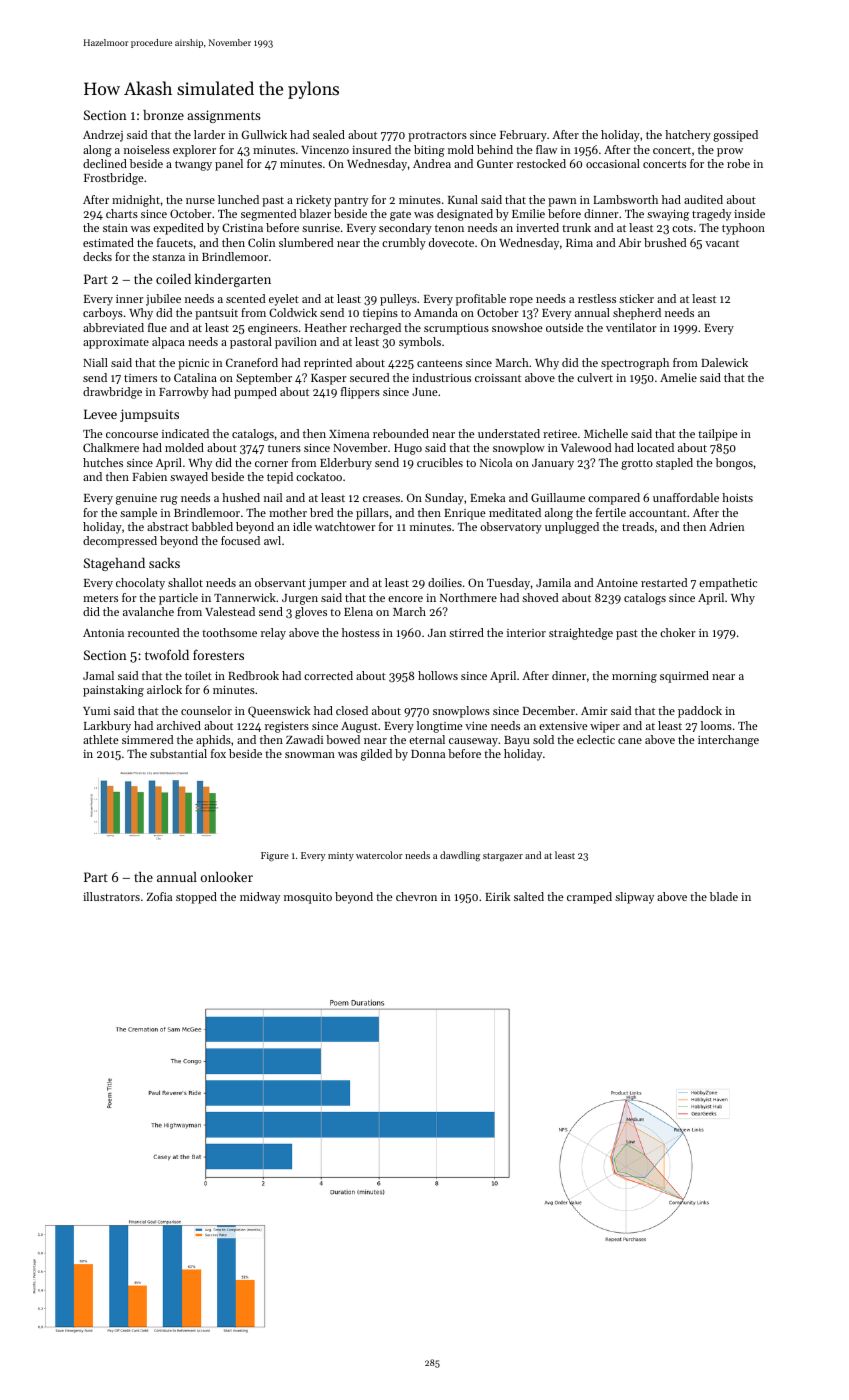 This screenshot has width=849, height=1400. What do you see at coordinates (724, 362) in the screenshot?
I see `Dalewick` at bounding box center [724, 362].
